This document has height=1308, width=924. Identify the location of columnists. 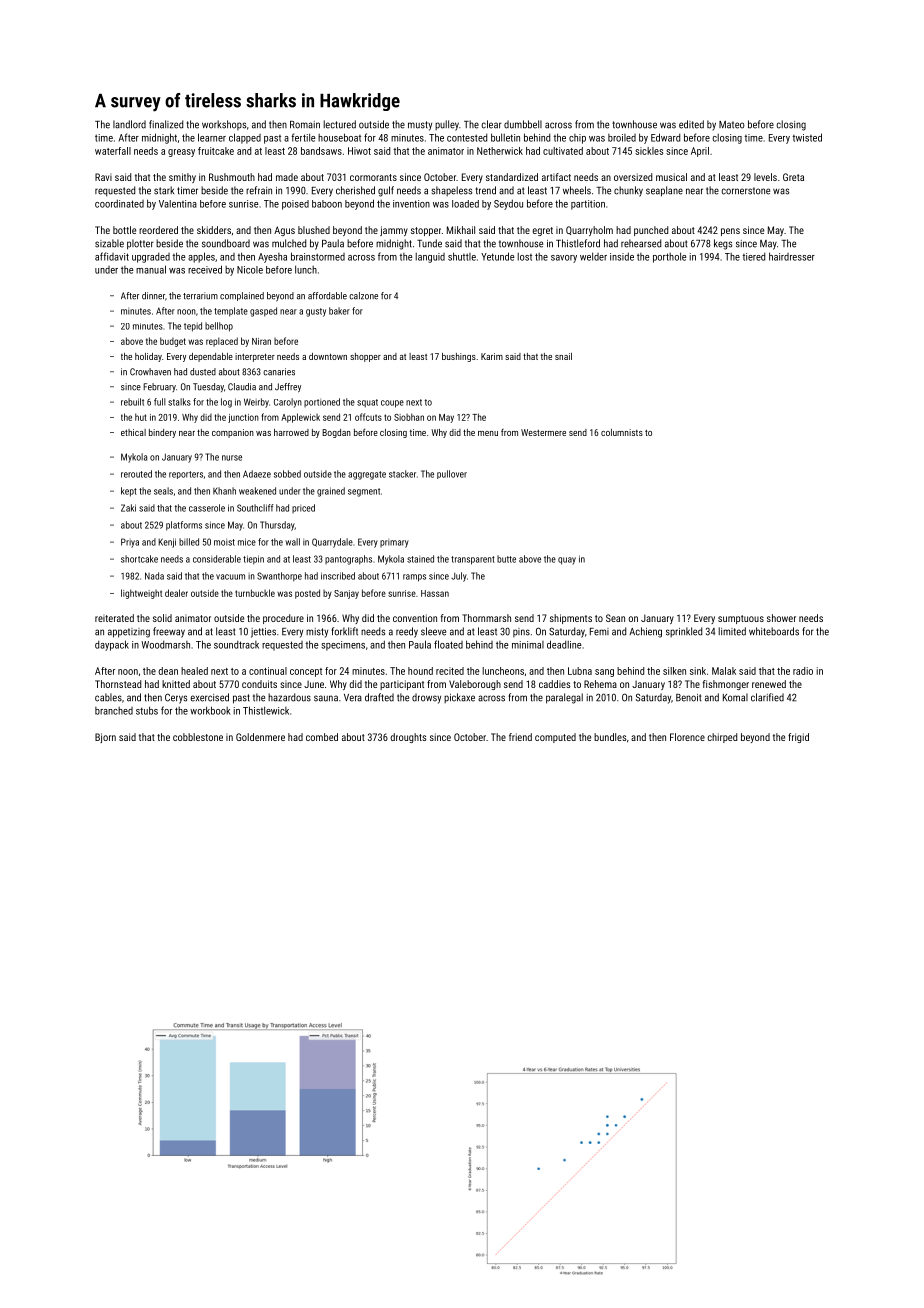
(622, 432).
